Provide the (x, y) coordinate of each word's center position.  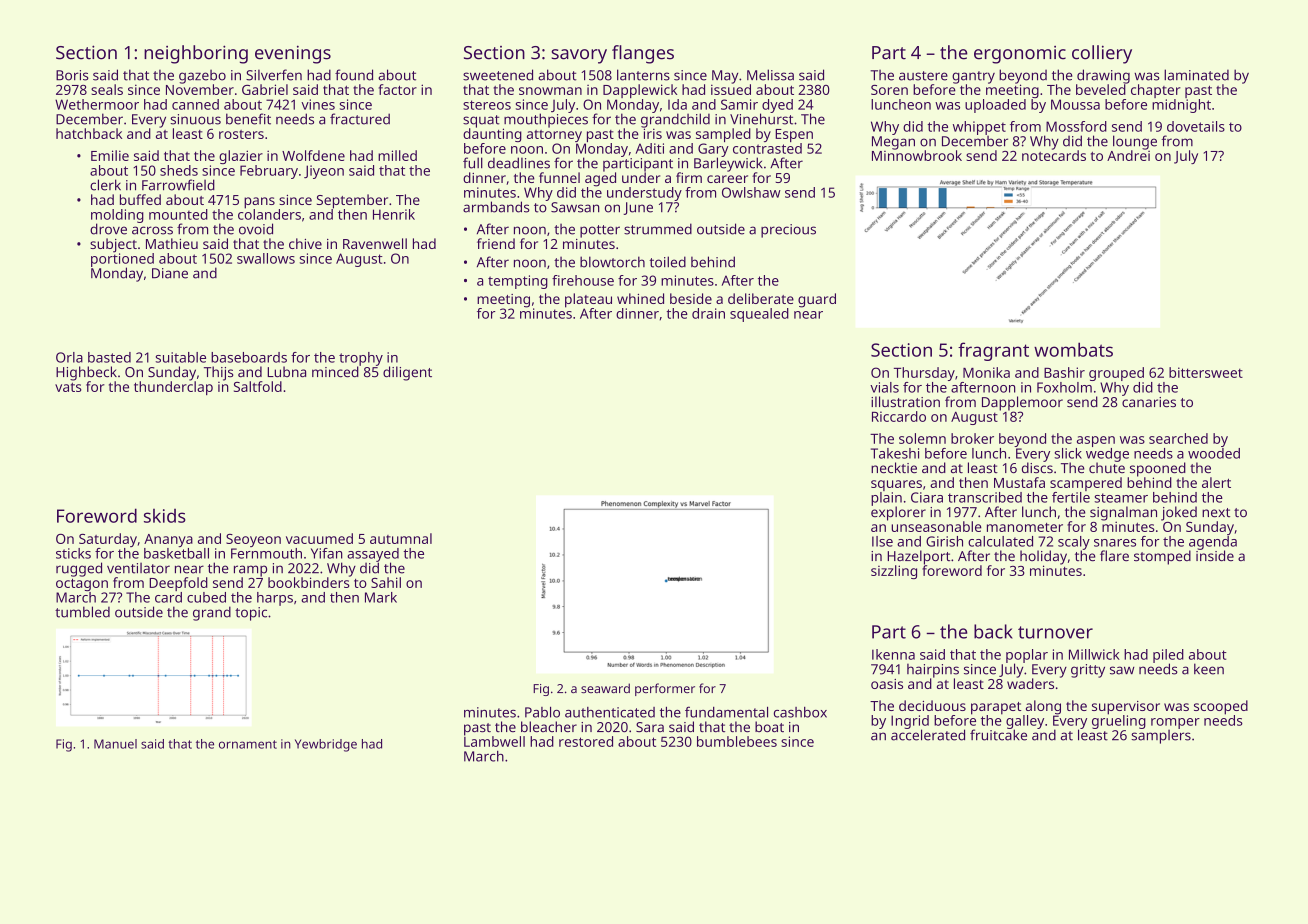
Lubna (286, 371)
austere (923, 76)
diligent (407, 373)
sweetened (498, 75)
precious (788, 231)
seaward (605, 688)
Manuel (115, 744)
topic (251, 614)
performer (665, 689)
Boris (72, 75)
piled (1168, 656)
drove (108, 229)
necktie (894, 468)
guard (817, 300)
